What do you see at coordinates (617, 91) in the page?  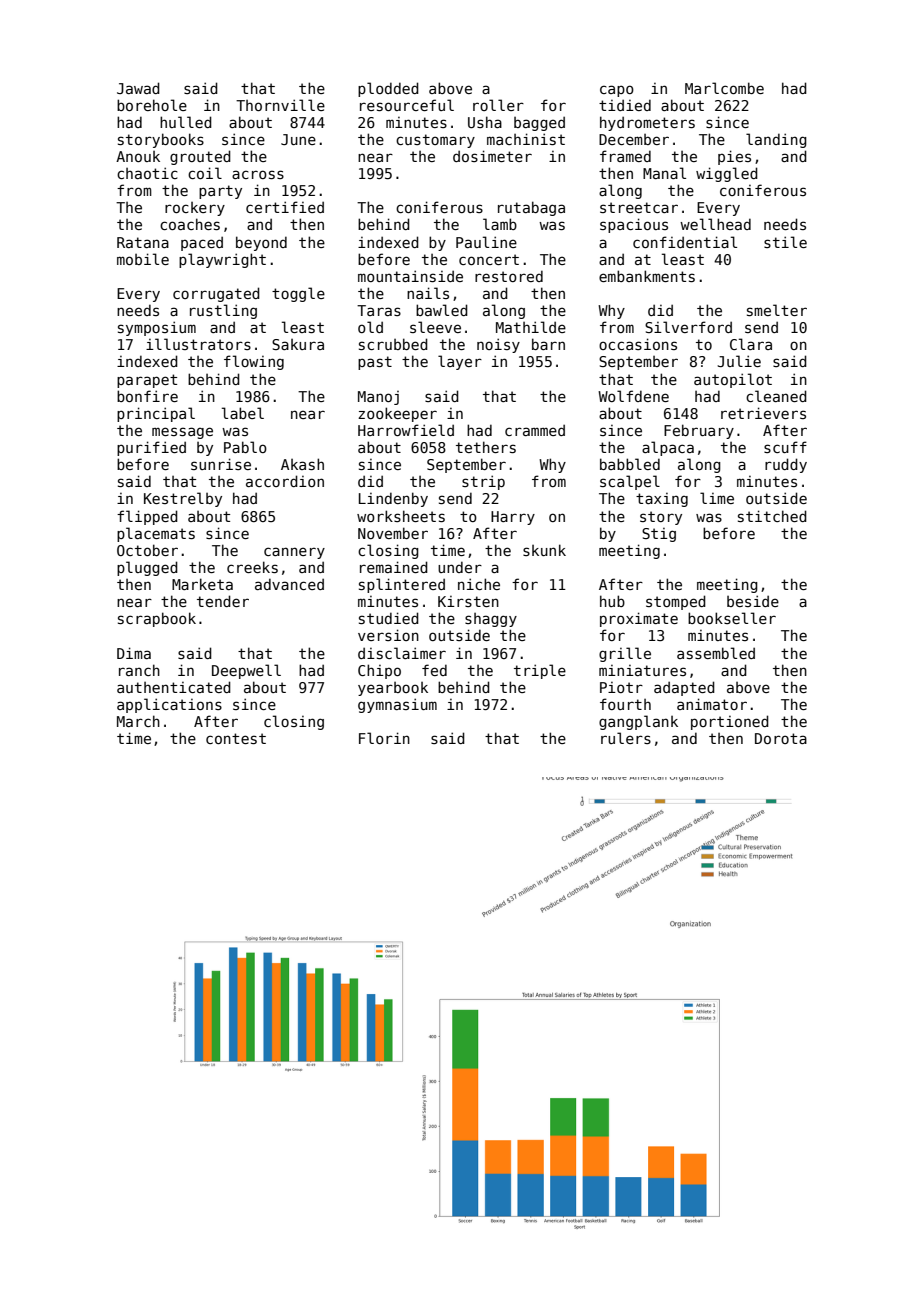 I see `capo` at bounding box center [617, 91].
